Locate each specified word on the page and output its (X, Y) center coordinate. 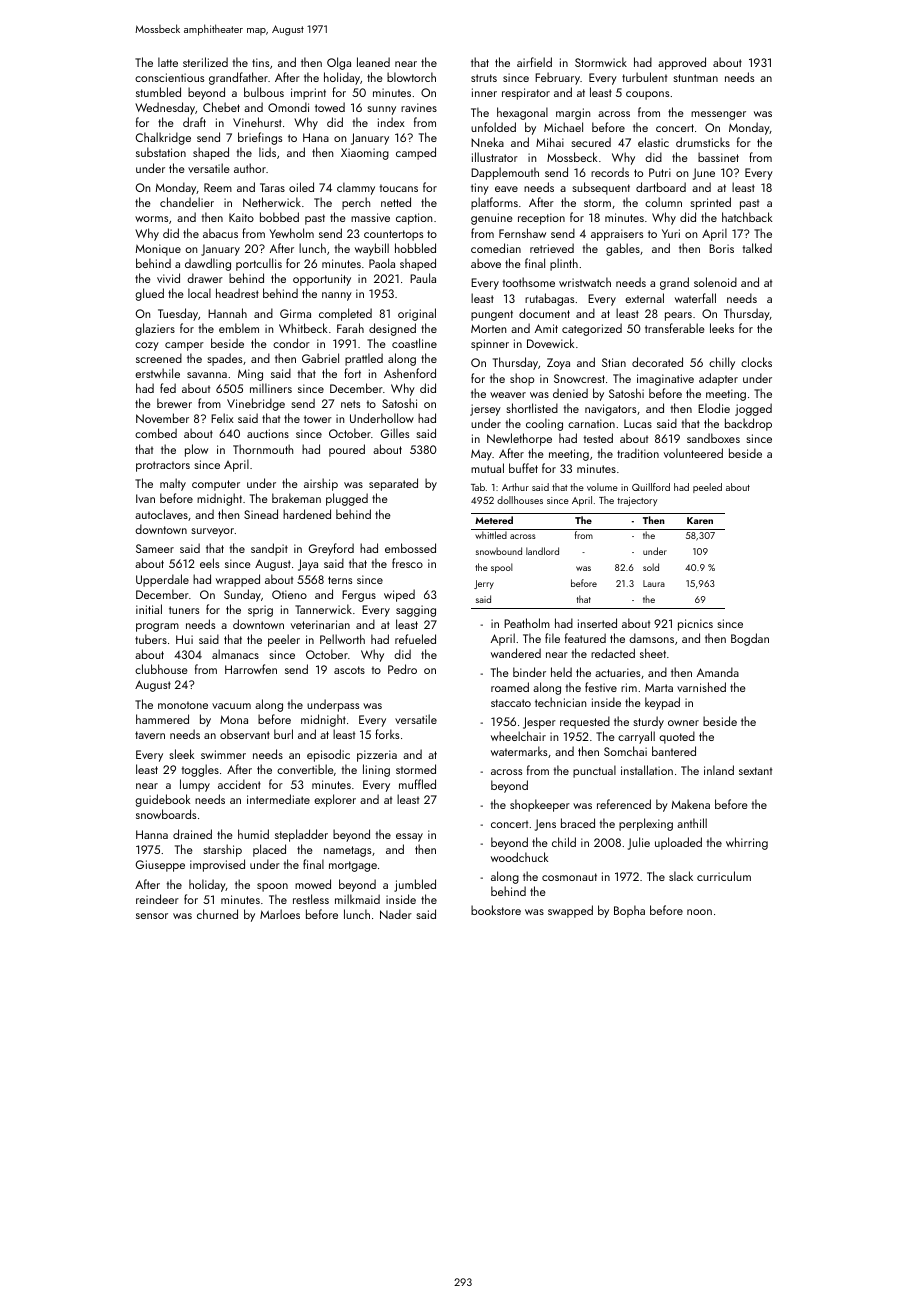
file (552, 638)
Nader (396, 914)
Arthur (515, 487)
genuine (492, 219)
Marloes (280, 914)
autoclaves (161, 514)
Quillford (651, 487)
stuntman (695, 78)
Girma (295, 313)
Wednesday (165, 108)
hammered (162, 719)
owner (683, 723)
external (644, 298)
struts (484, 78)
